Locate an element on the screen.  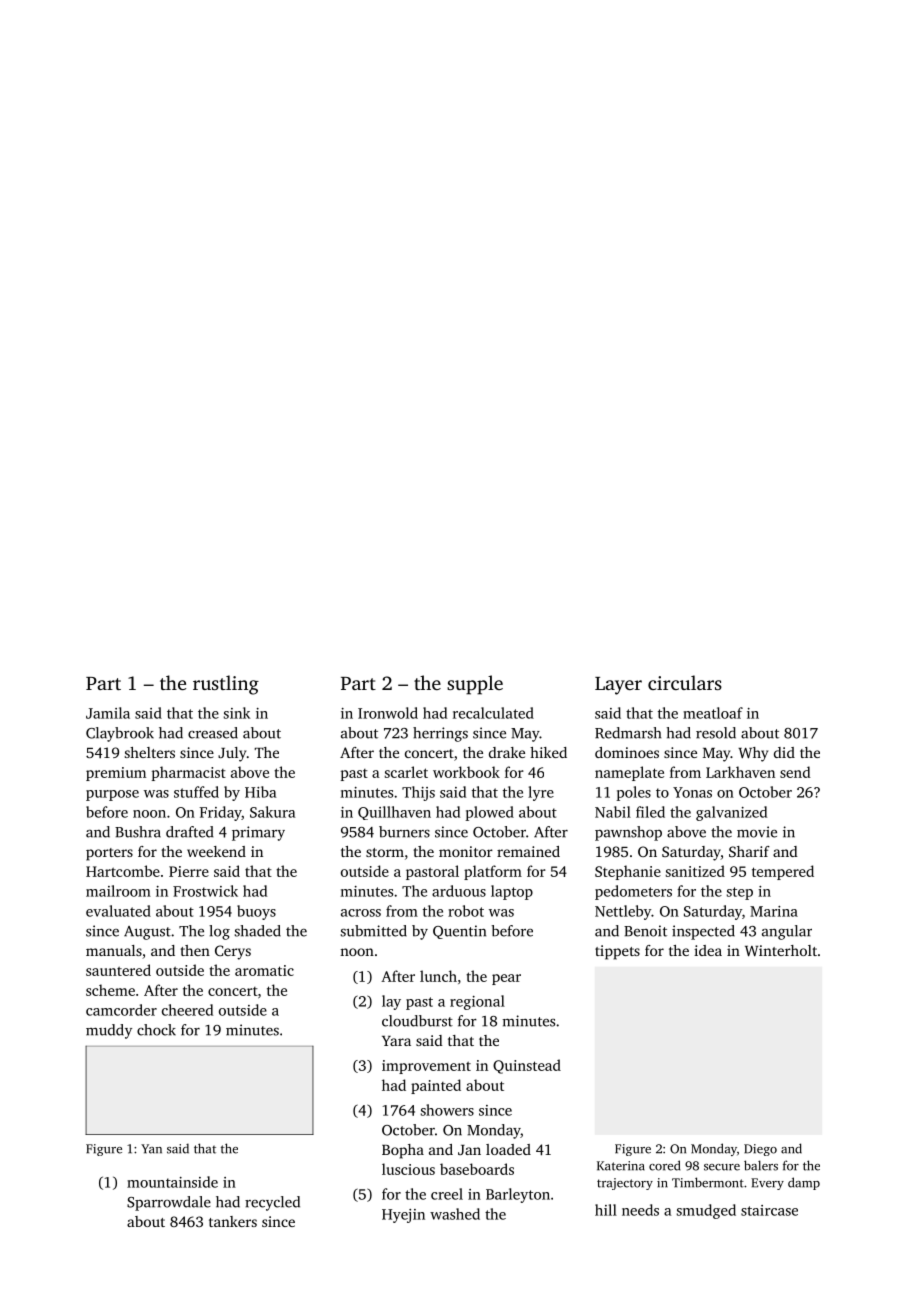
supple is located at coordinates (475, 685).
